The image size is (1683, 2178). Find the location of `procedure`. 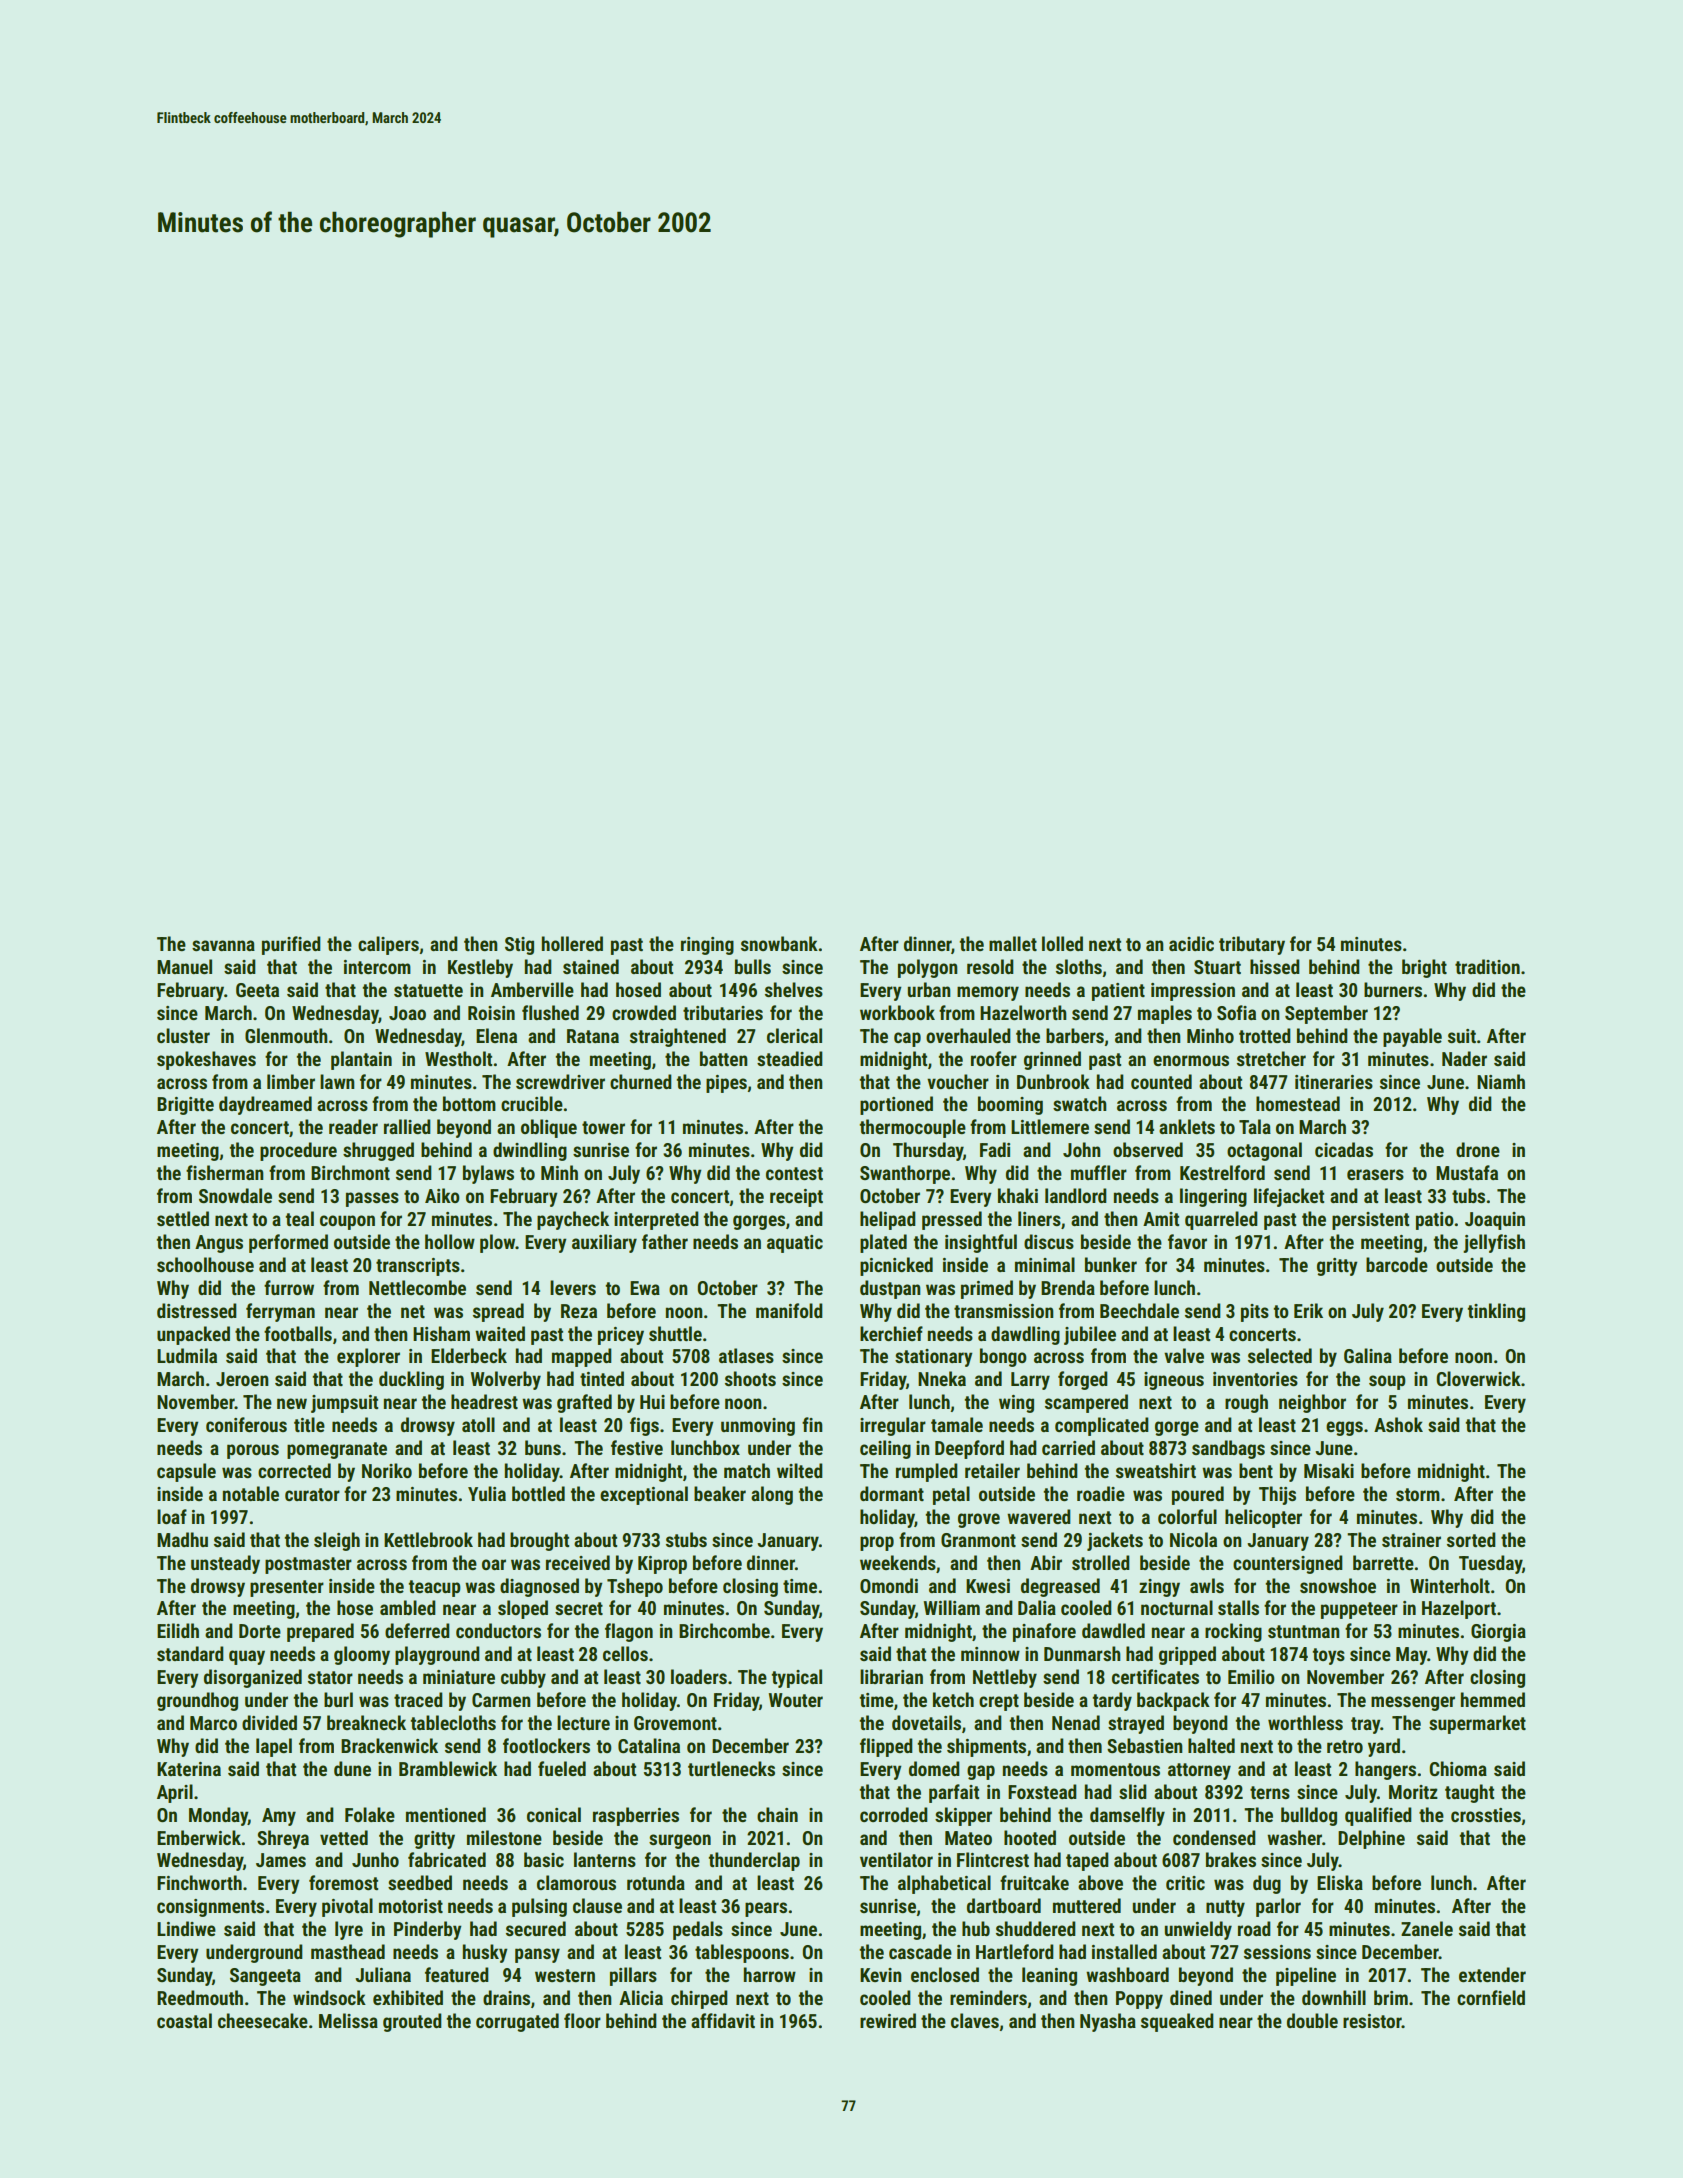

procedure is located at coordinates (298, 1151).
